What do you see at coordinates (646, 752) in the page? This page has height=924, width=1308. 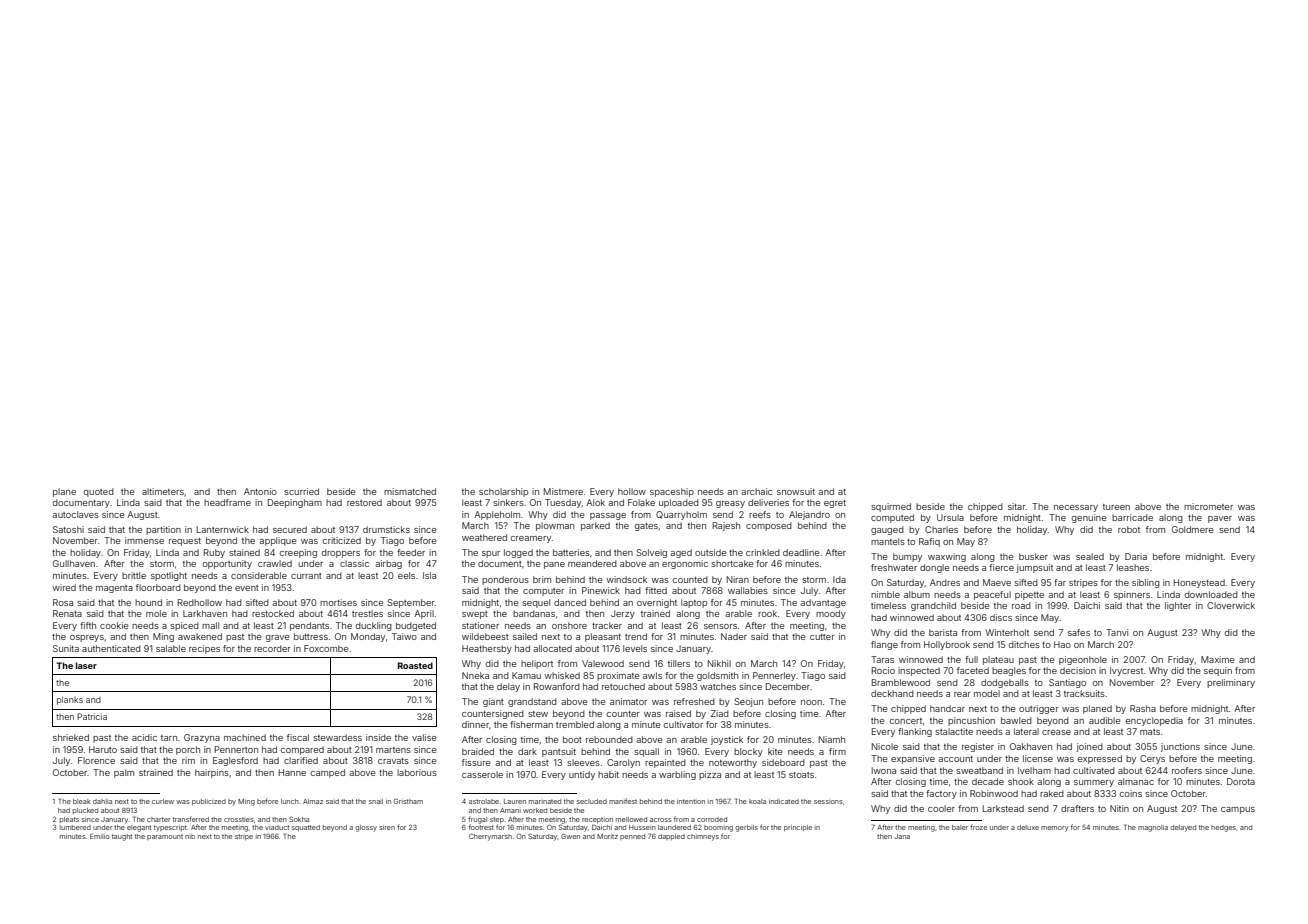 I see `squall` at bounding box center [646, 752].
